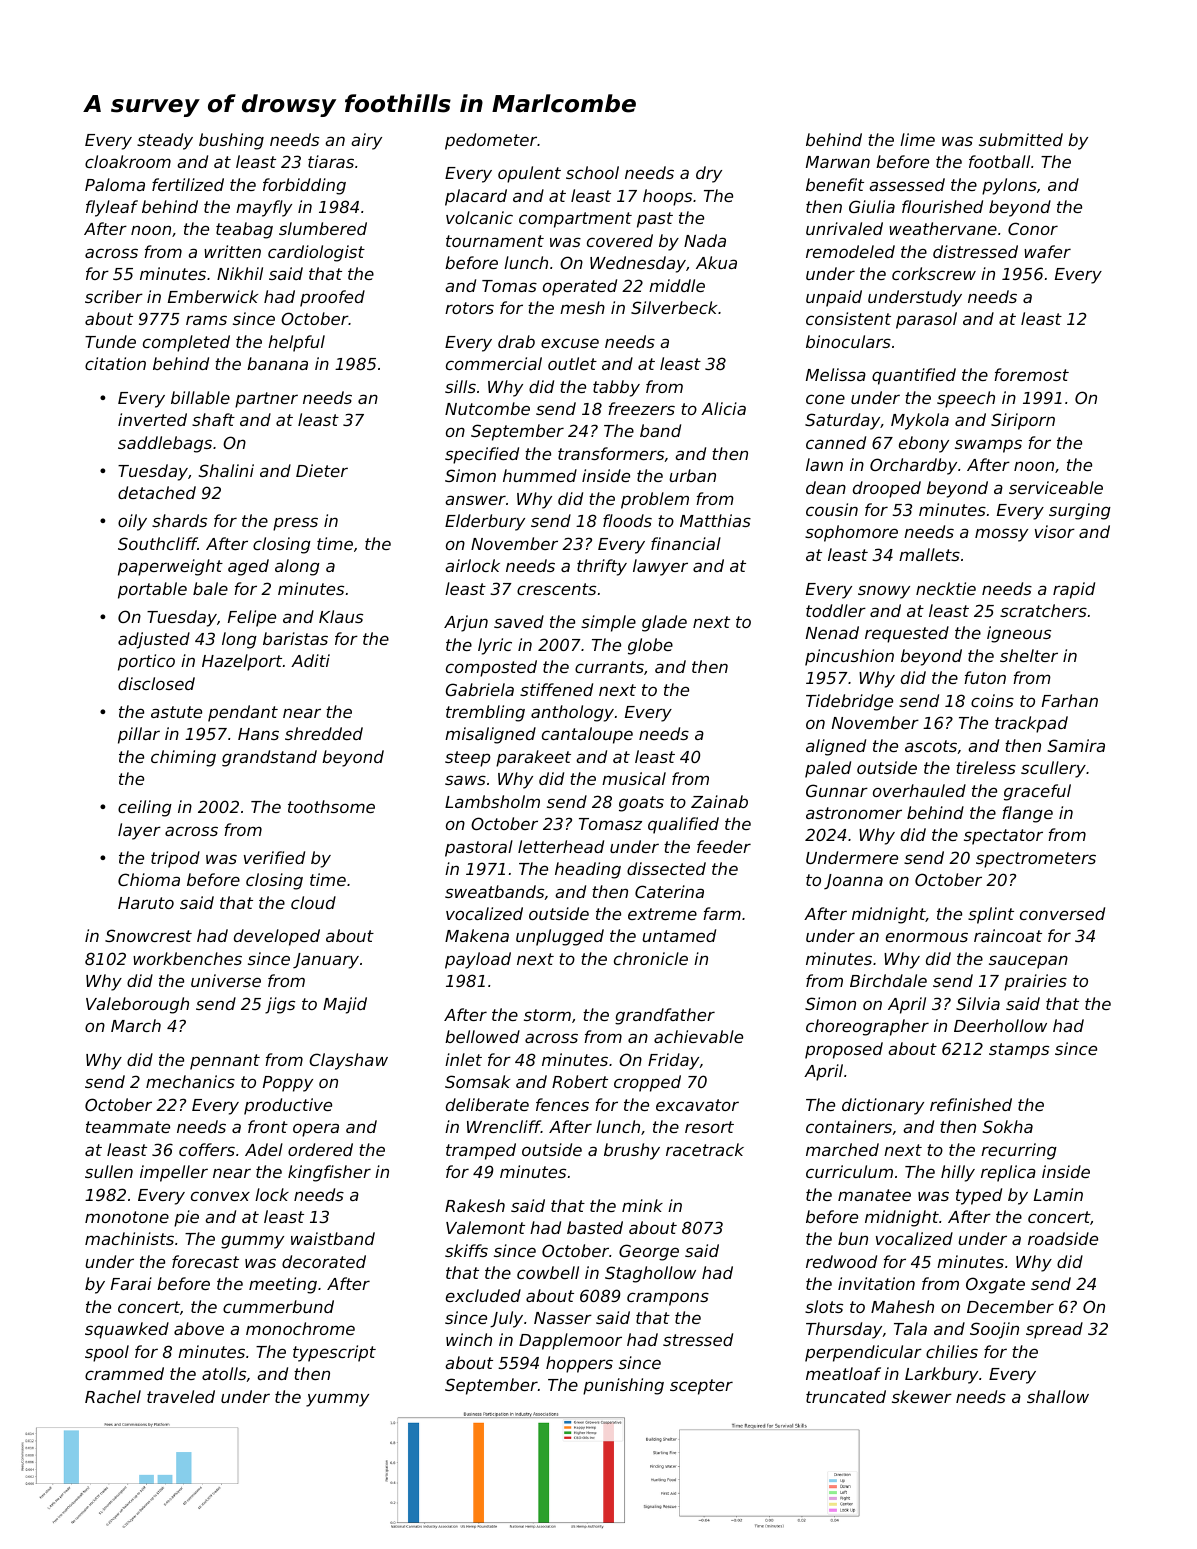 The width and height of the screenshot is (1197, 1549). Describe the element at coordinates (469, 1339) in the screenshot. I see `winch` at that location.
